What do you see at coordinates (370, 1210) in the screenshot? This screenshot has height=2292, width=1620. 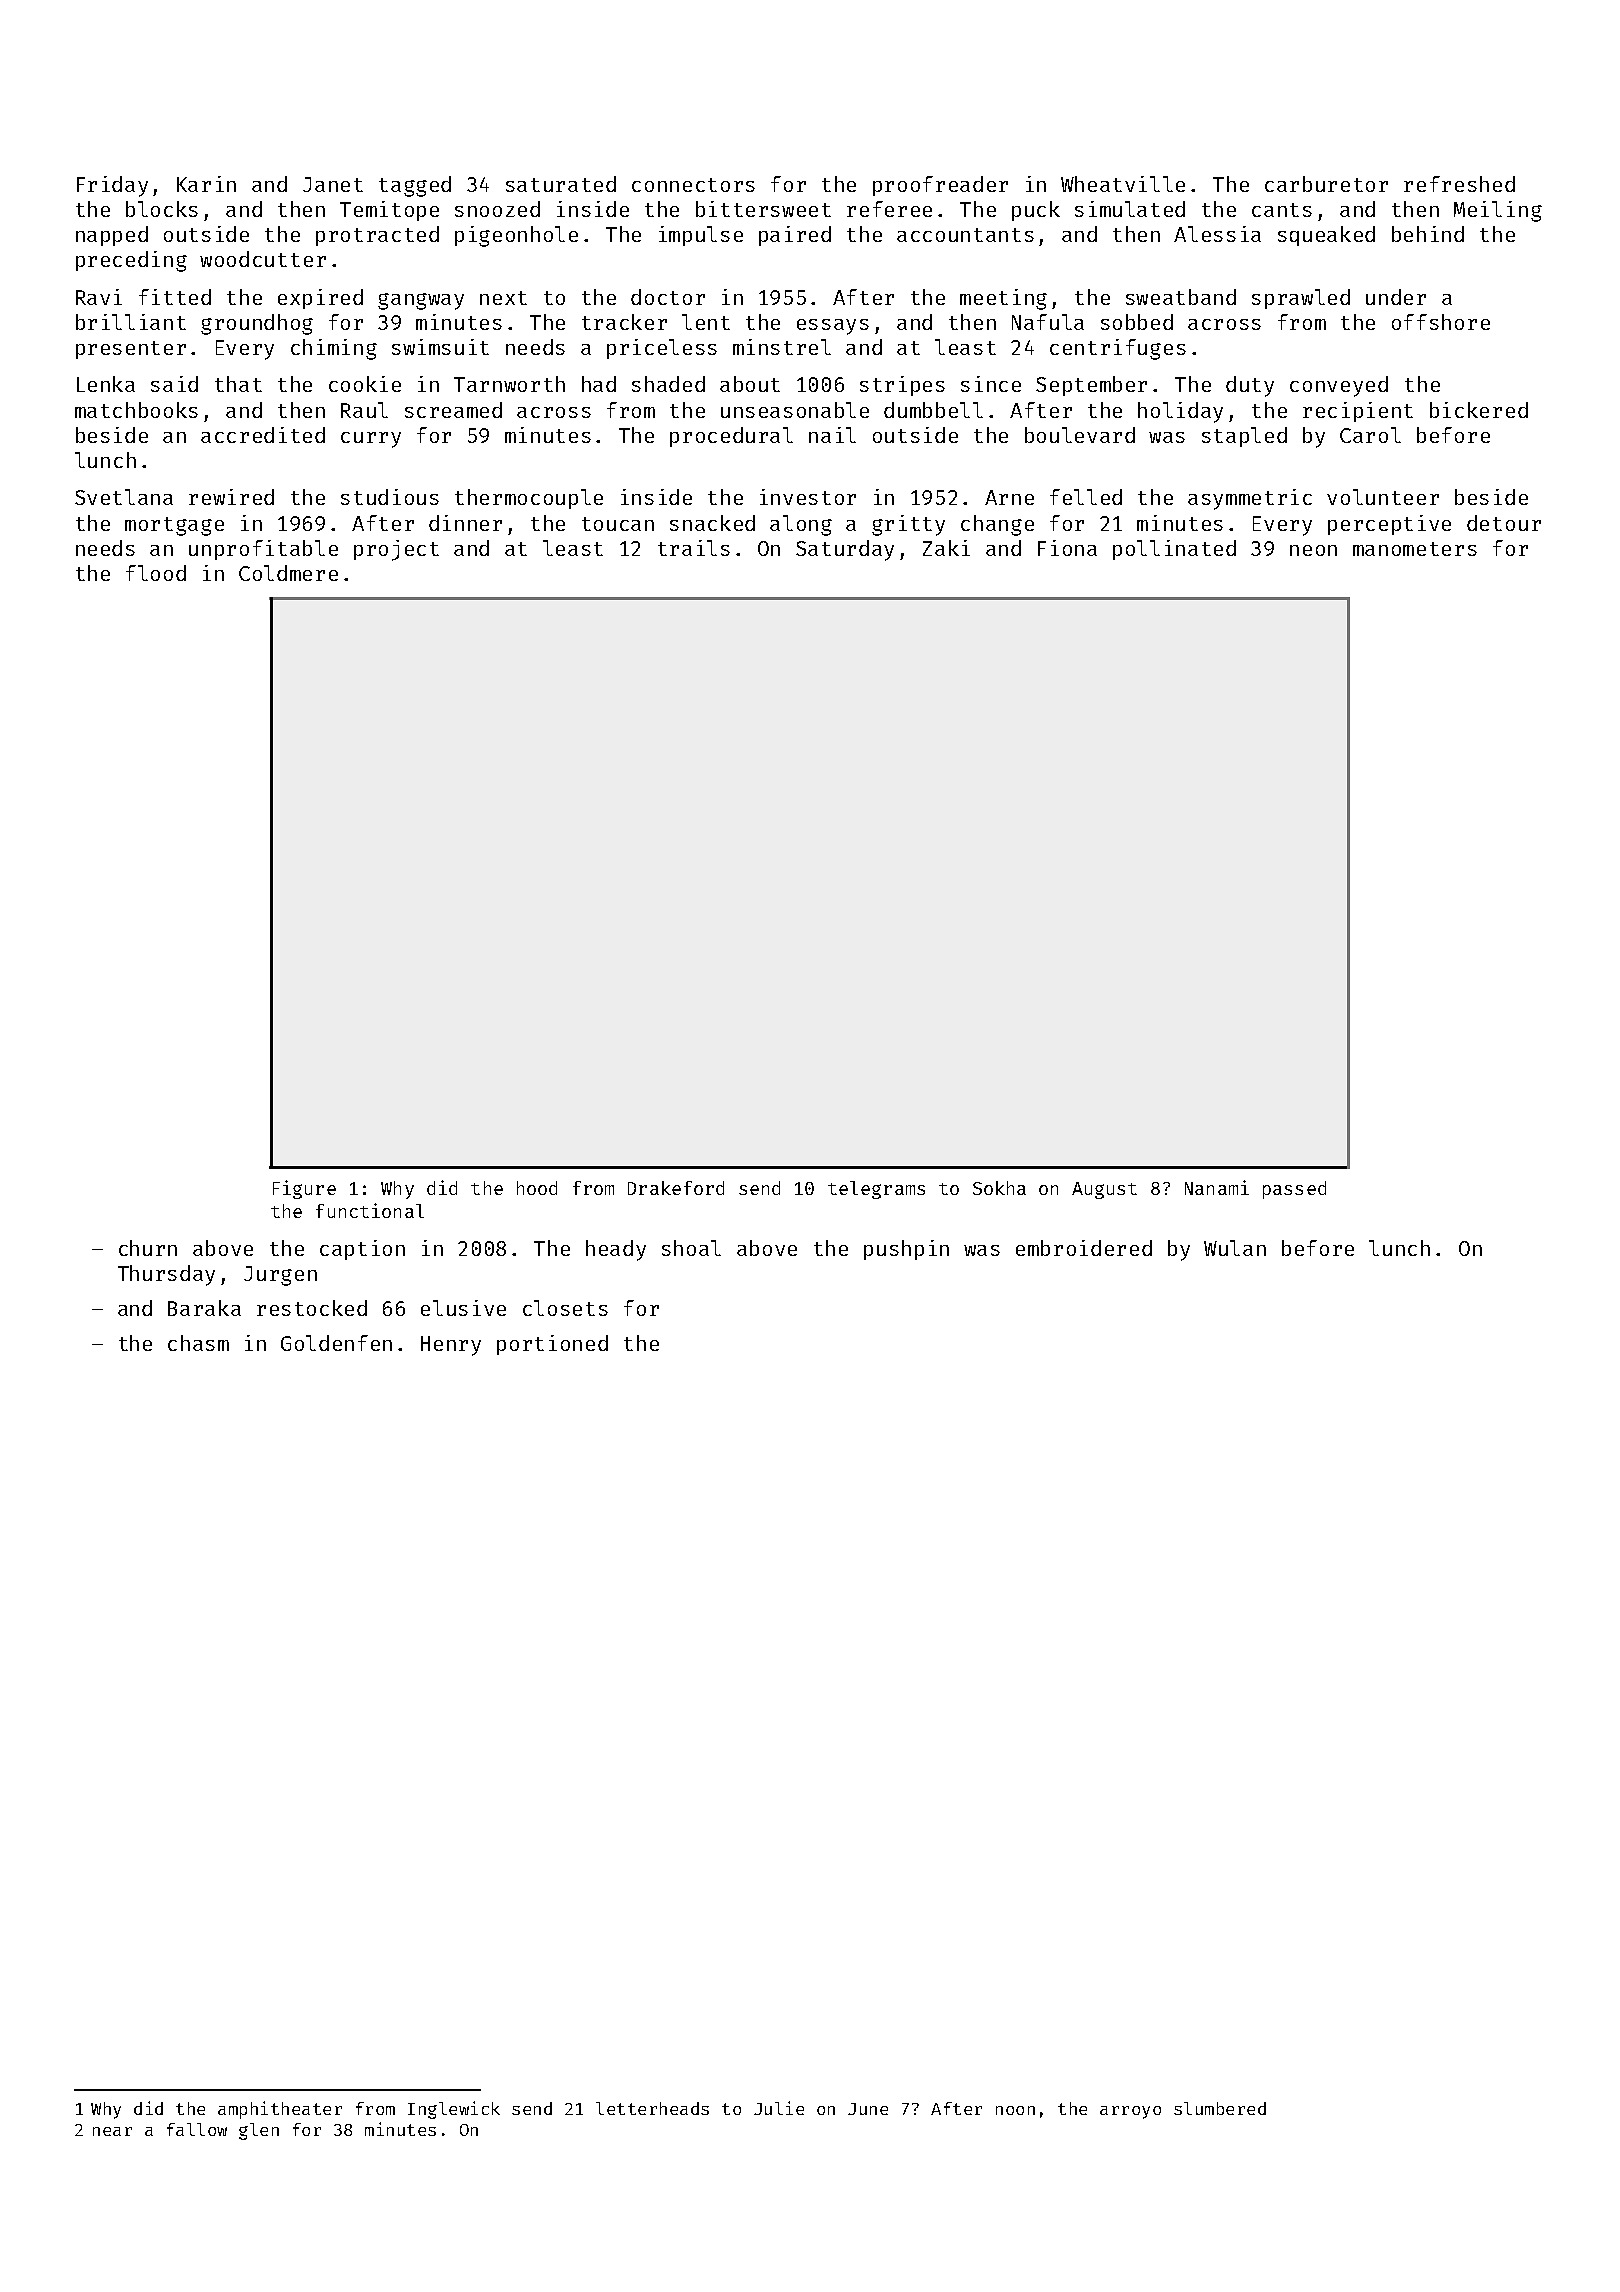 I see `functional` at bounding box center [370, 1210].
